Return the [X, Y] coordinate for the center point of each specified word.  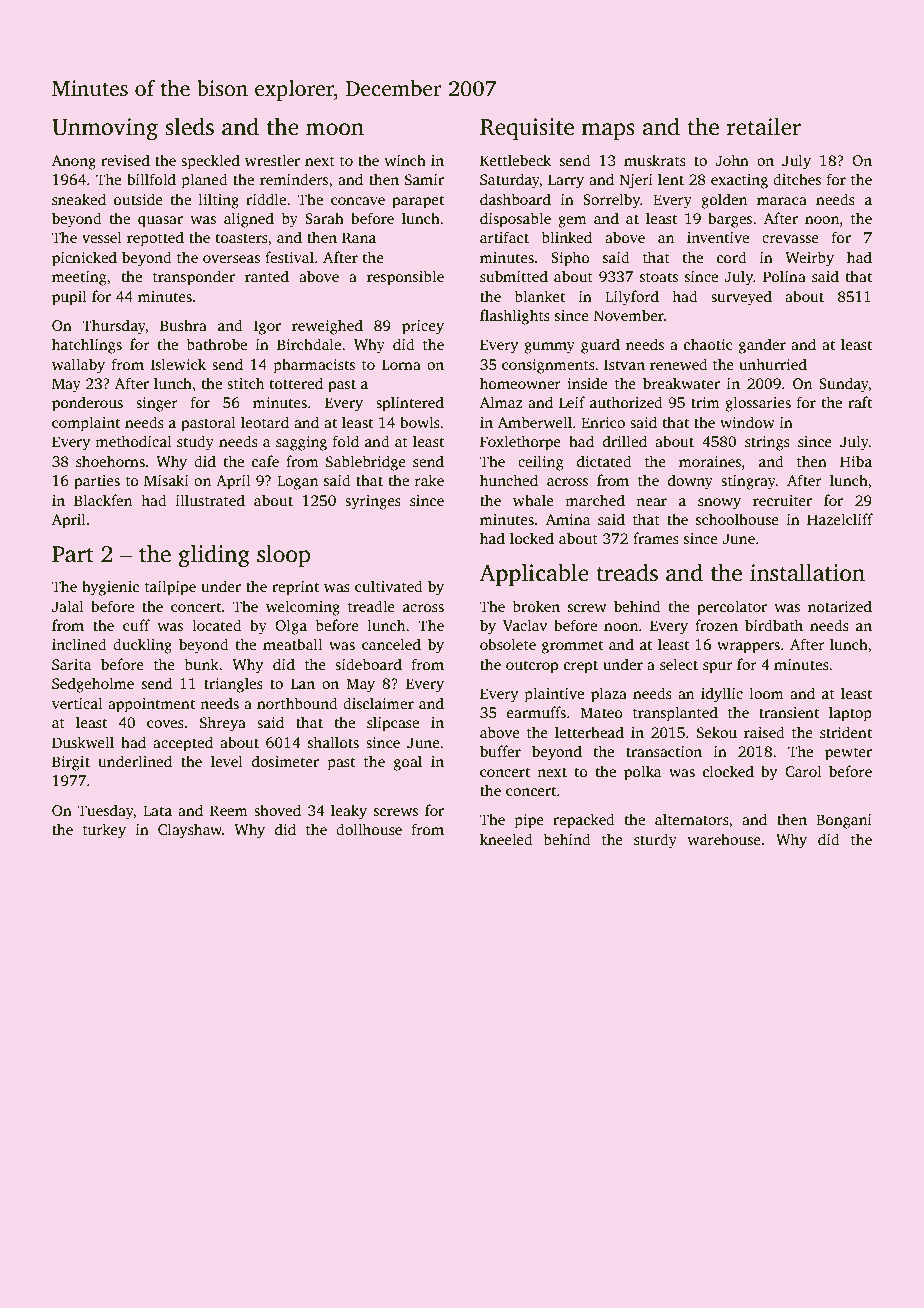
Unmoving [105, 129]
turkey [104, 831]
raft [860, 402]
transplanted [675, 714]
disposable [515, 220]
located [217, 625]
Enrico [603, 422]
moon [335, 129]
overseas [231, 259]
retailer [764, 126]
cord [732, 257]
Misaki [166, 480]
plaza [609, 695]
